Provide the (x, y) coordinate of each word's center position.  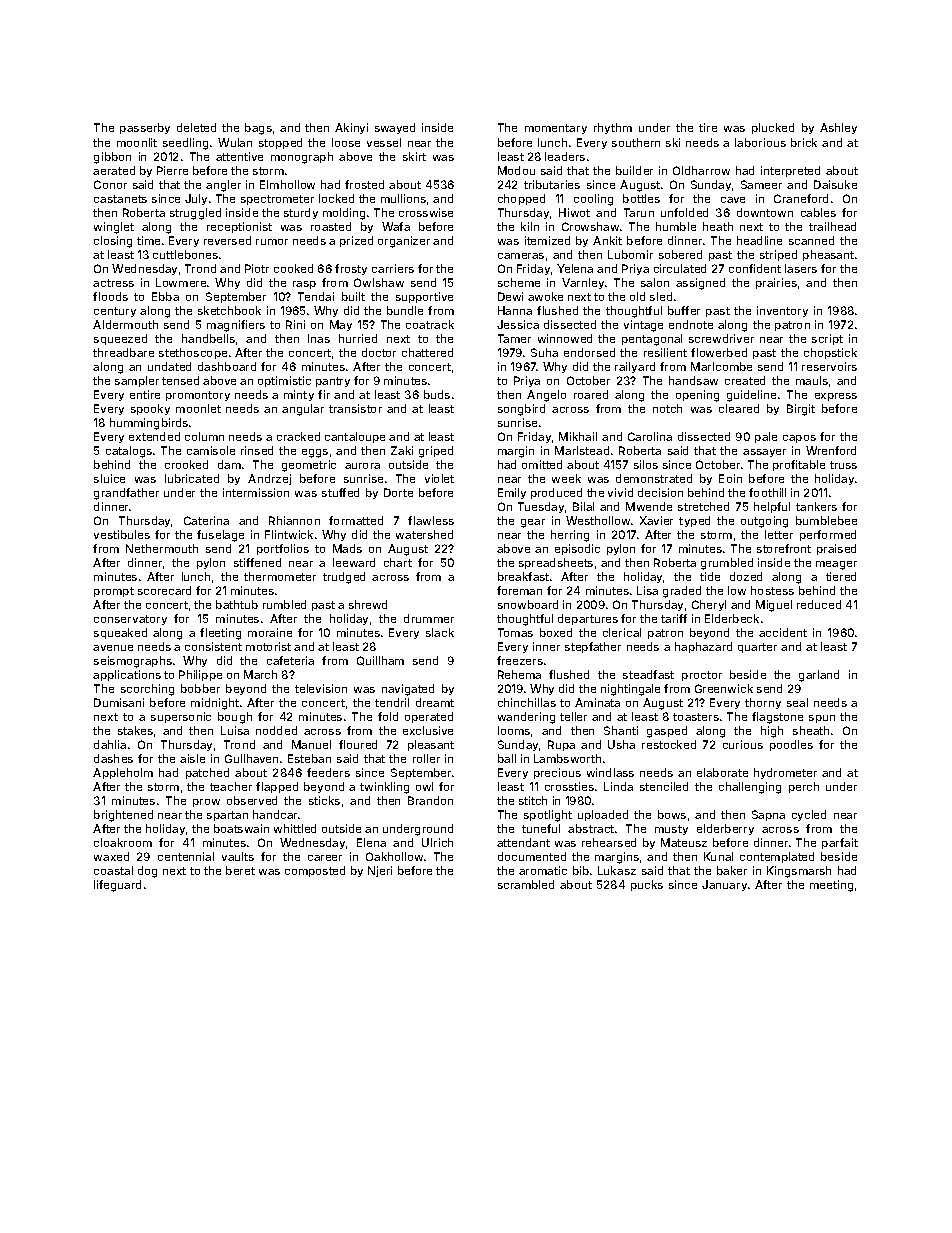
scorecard (164, 590)
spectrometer (277, 200)
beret (240, 870)
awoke (545, 296)
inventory (782, 311)
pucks (647, 885)
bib (581, 870)
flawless (431, 520)
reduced (819, 604)
